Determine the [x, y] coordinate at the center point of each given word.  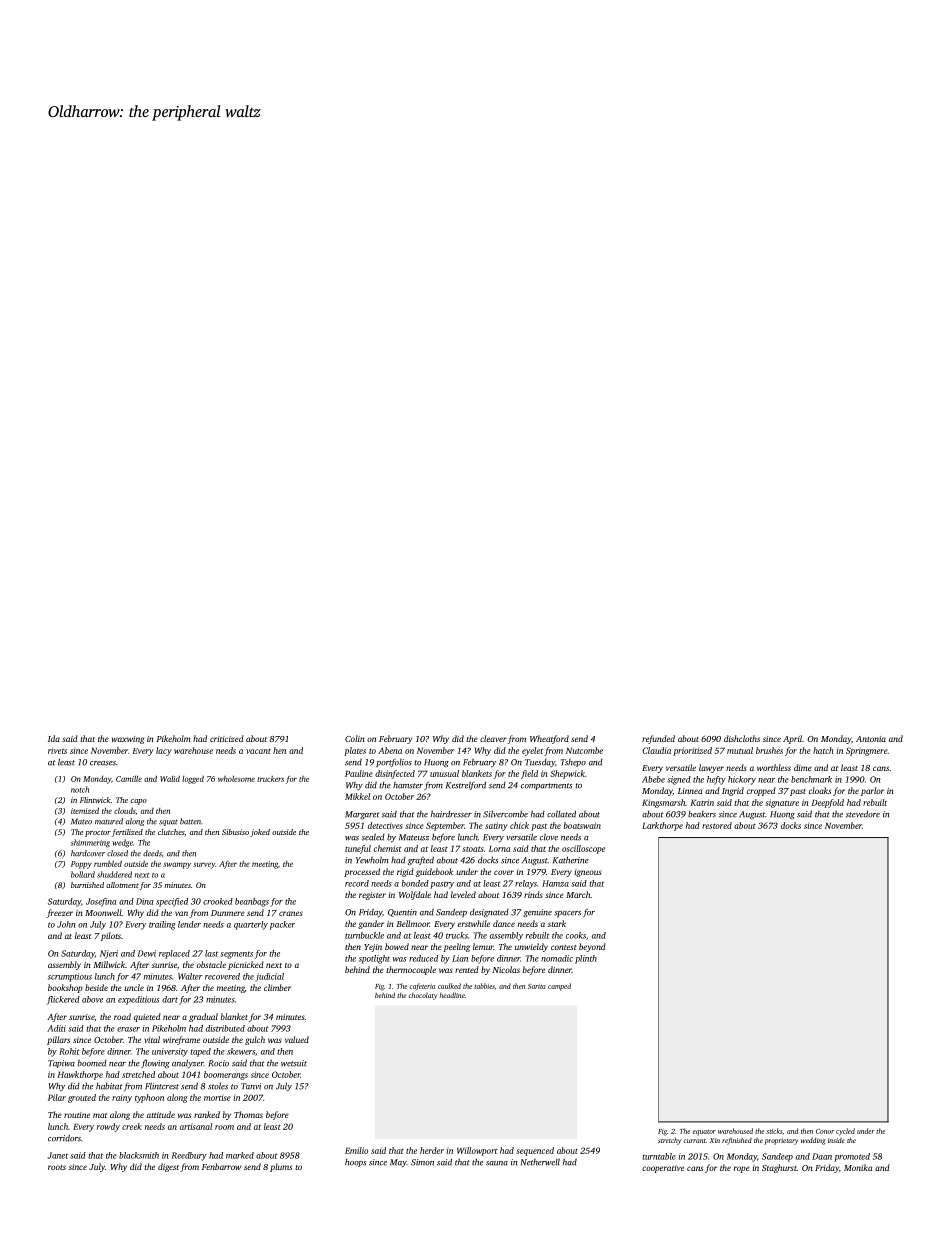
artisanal [196, 1126]
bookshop [65, 988]
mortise [217, 1098]
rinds [533, 894]
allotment [122, 885]
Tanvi [251, 1086]
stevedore [863, 814]
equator [704, 1133]
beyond [592, 947]
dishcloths [742, 738]
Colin [354, 738]
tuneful [358, 849]
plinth [586, 959]
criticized [227, 738]
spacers [567, 914]
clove [549, 837]
